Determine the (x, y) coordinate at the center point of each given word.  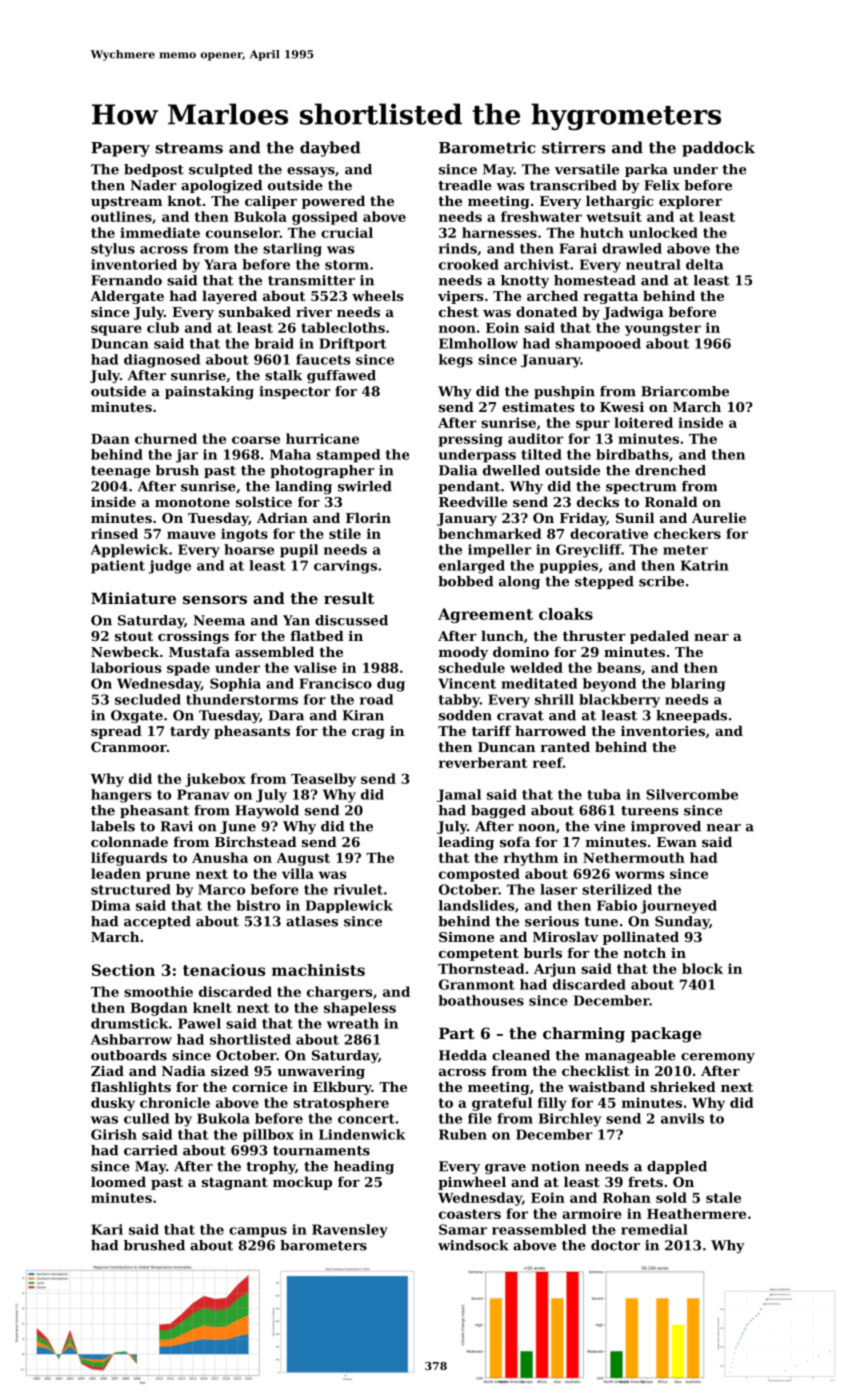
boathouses (481, 1000)
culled (146, 1118)
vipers (460, 297)
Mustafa (199, 651)
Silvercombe (692, 794)
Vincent (467, 683)
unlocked (663, 232)
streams (189, 148)
